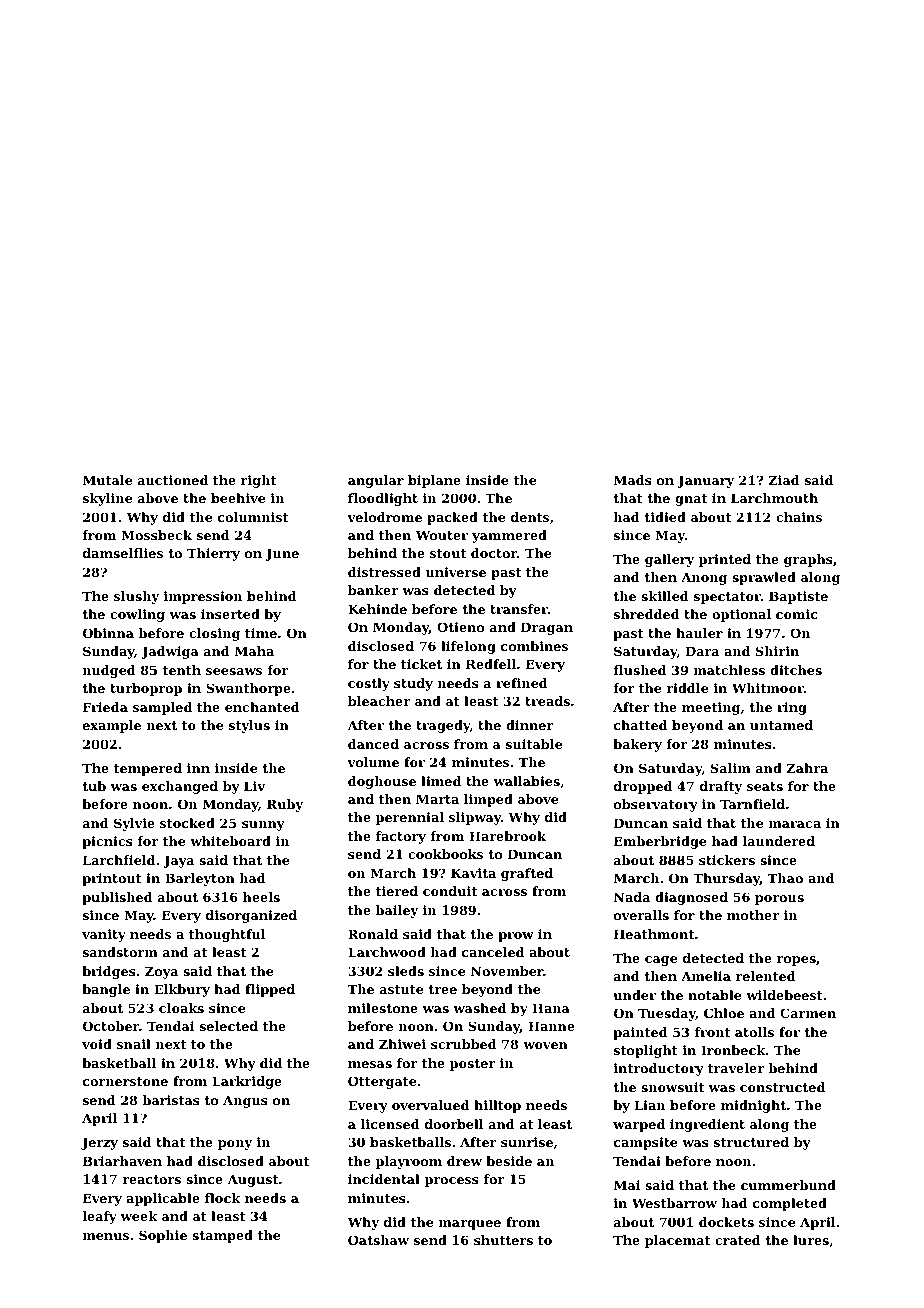 This page has height=1308, width=924. Describe the element at coordinates (229, 1026) in the page. I see `selected` at that location.
